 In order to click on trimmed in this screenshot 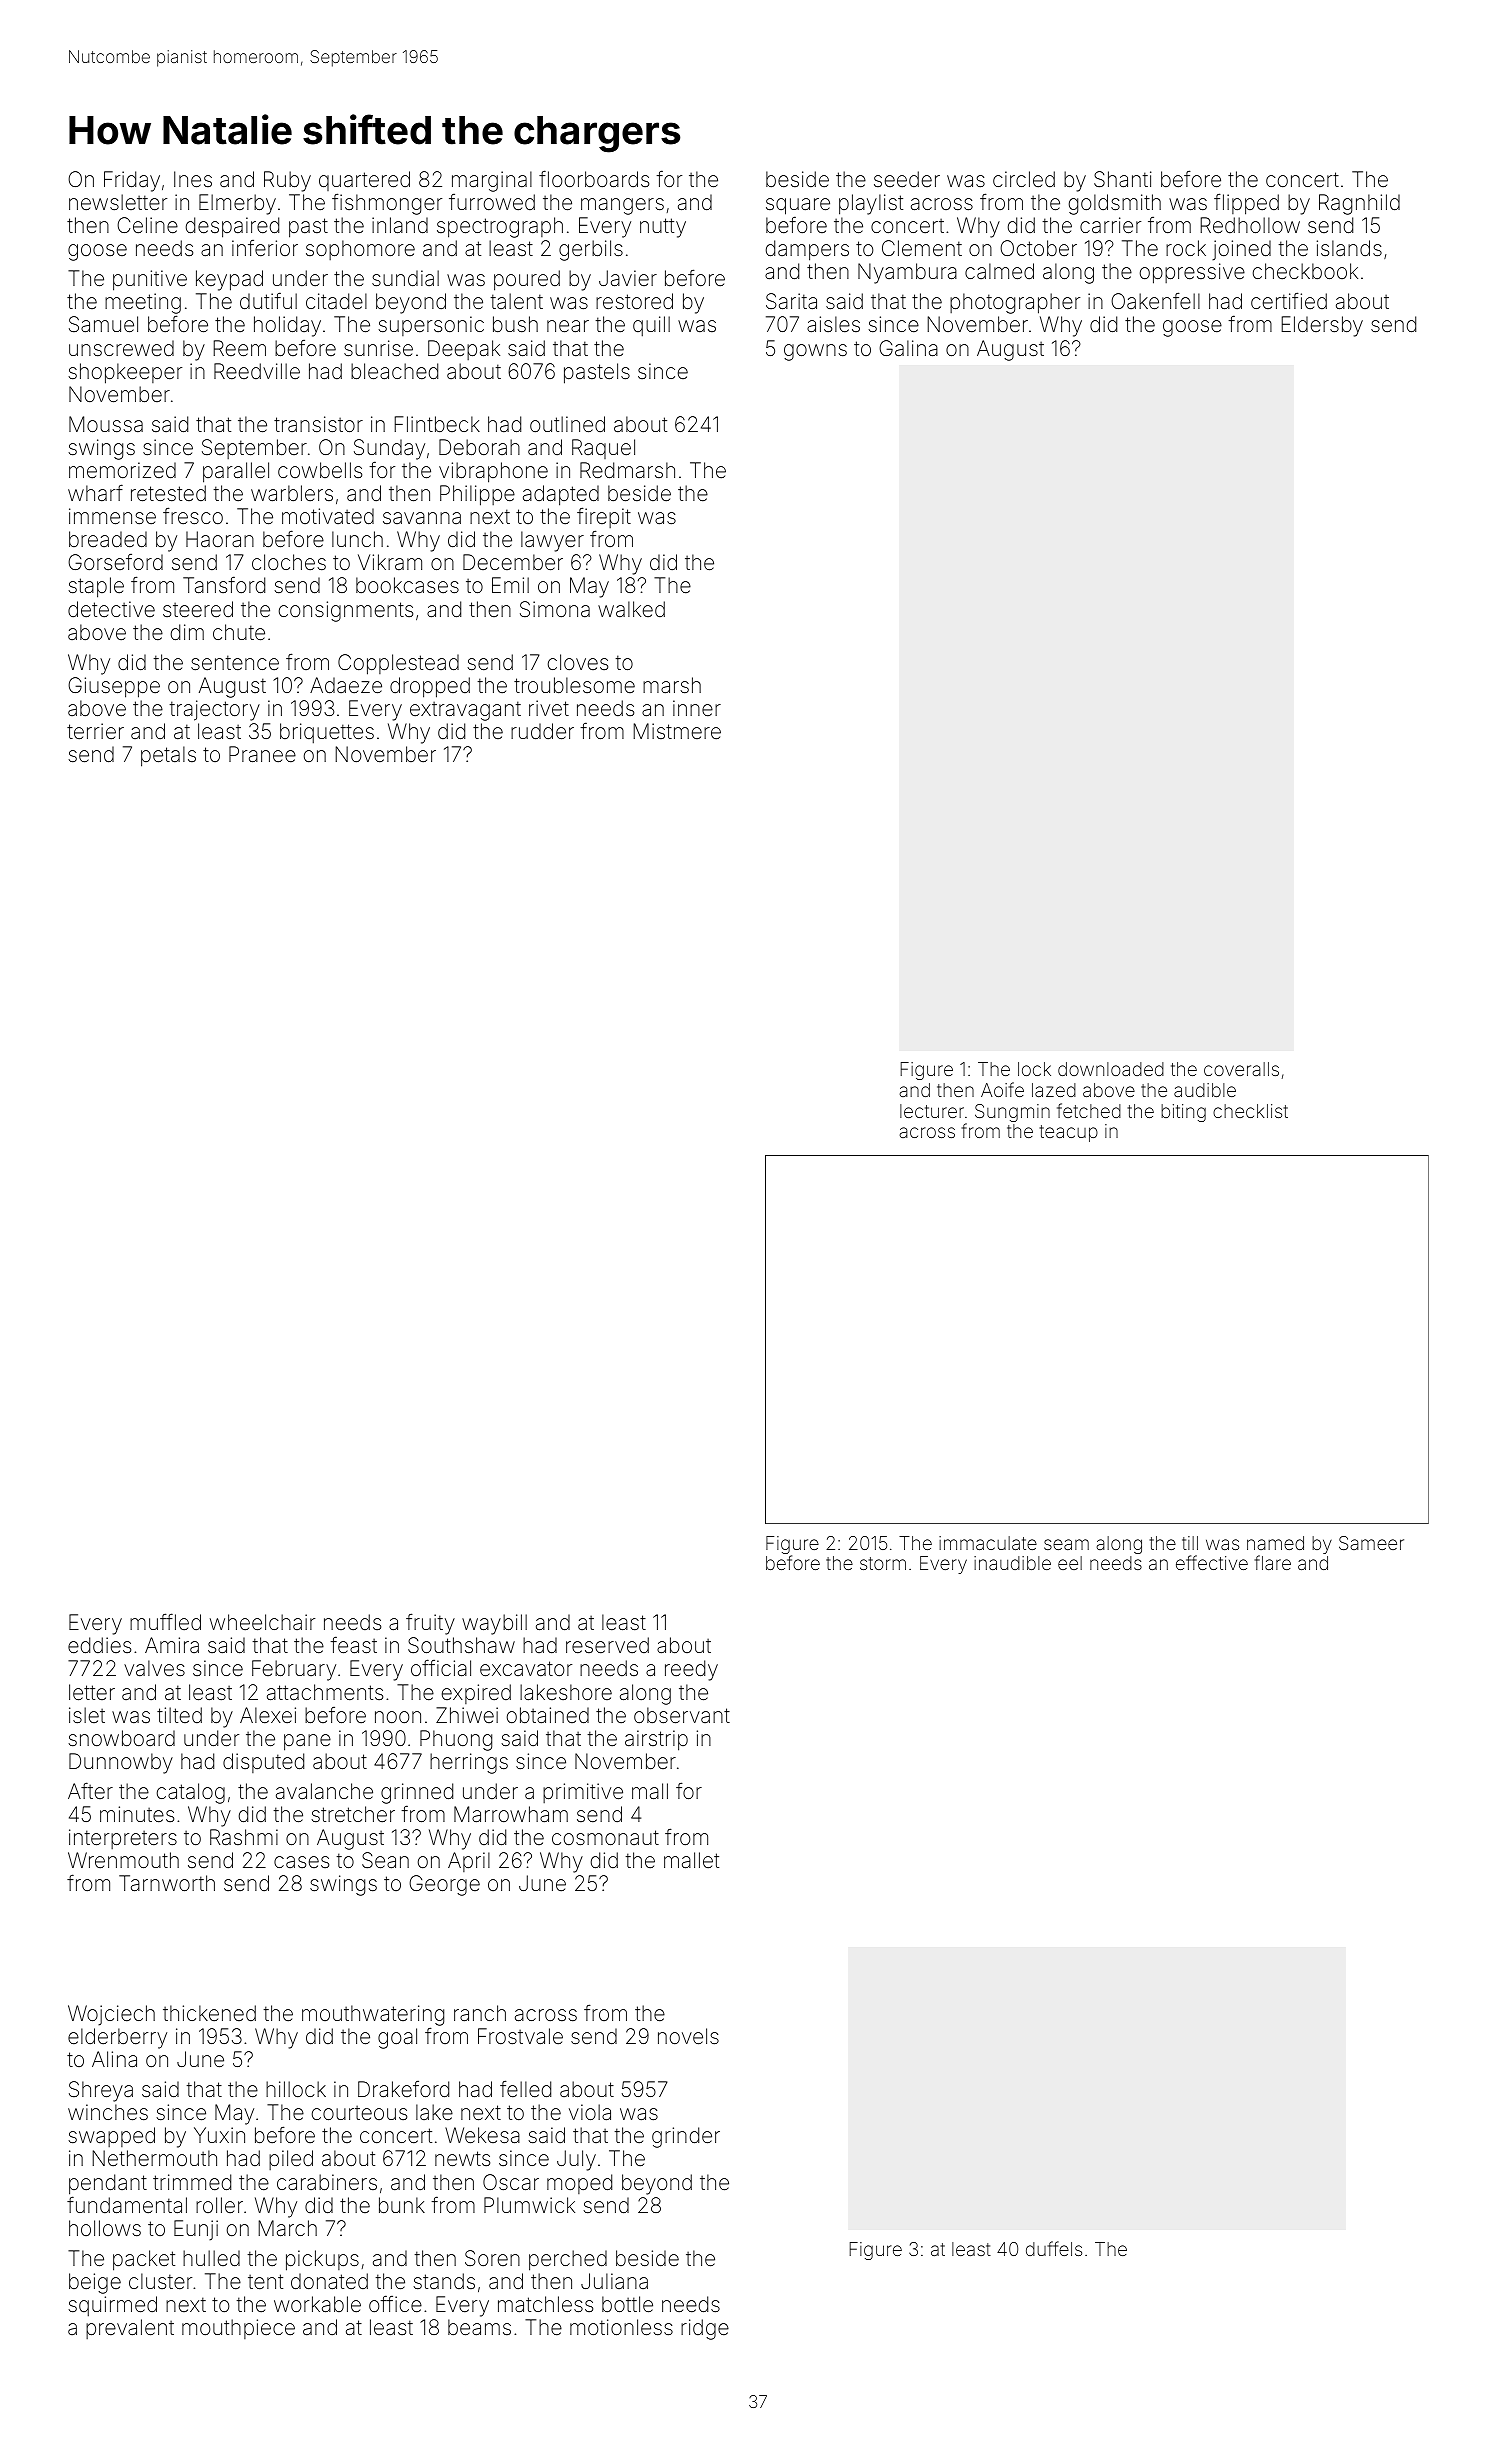, I will do `click(192, 2182)`.
